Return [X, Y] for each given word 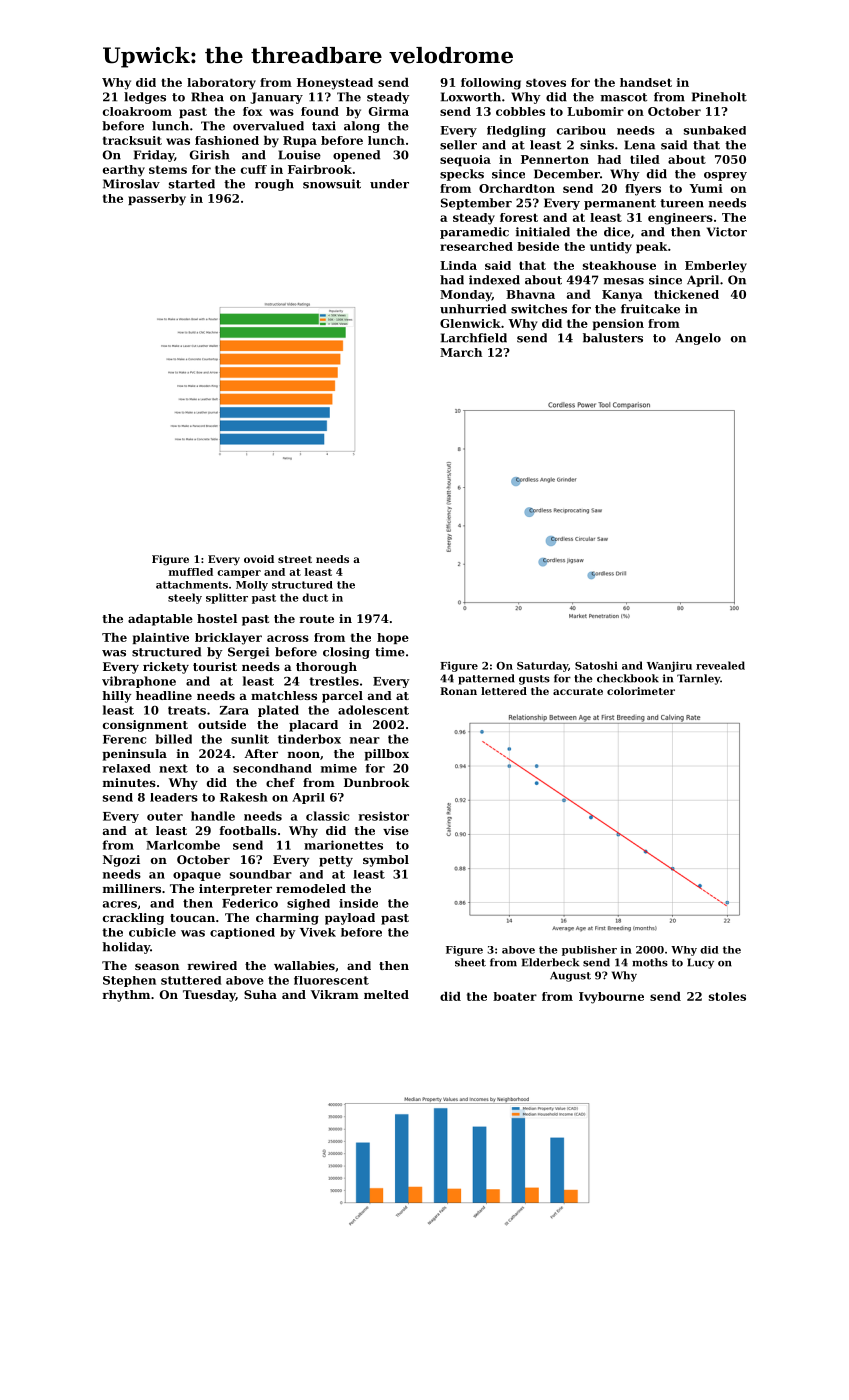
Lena [639, 145]
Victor [727, 232]
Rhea [207, 97]
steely [185, 598]
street [295, 559]
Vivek [318, 932]
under [389, 184]
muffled [191, 572]
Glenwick [470, 323]
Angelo [698, 339]
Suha [260, 994]
